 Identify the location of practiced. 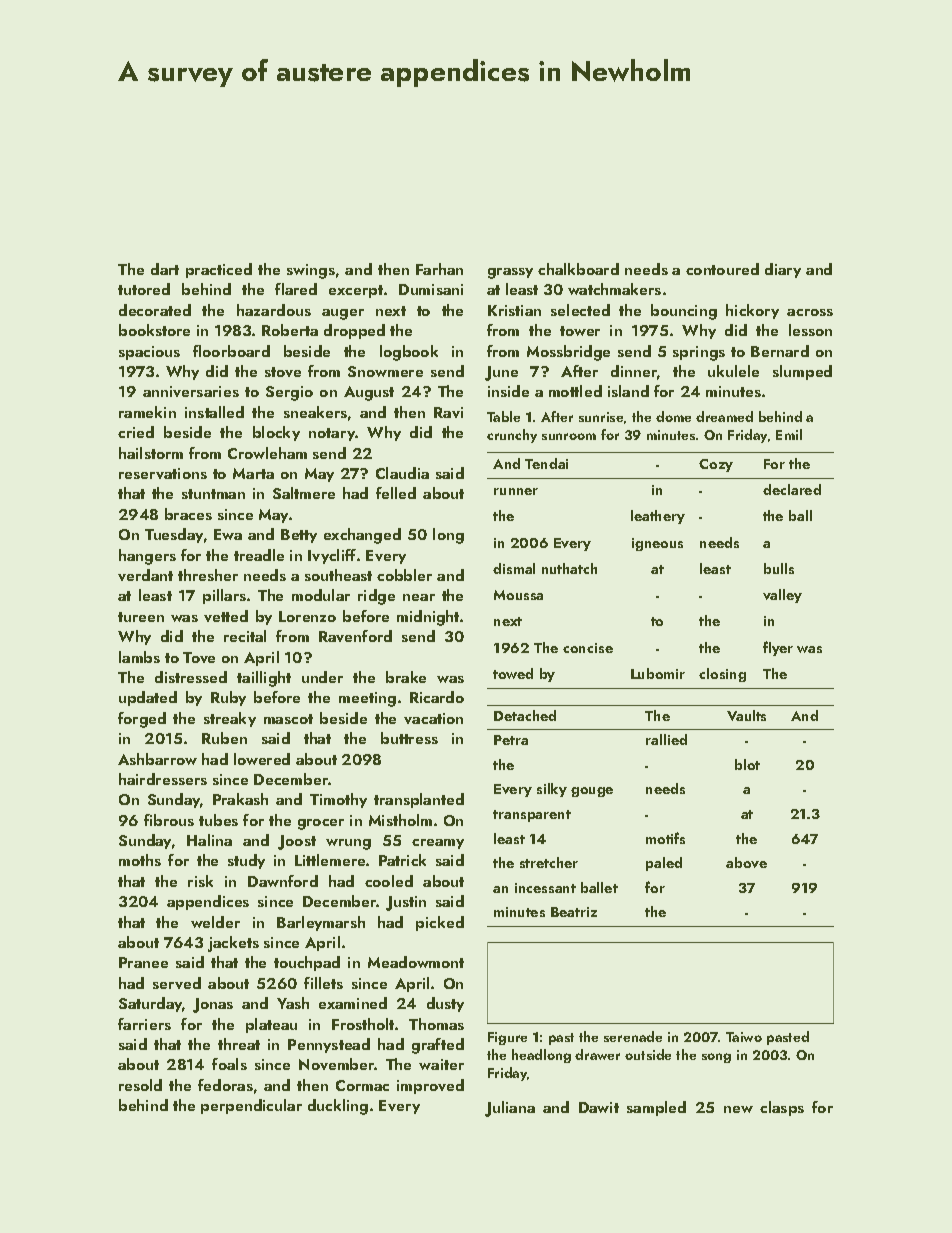
(219, 270).
